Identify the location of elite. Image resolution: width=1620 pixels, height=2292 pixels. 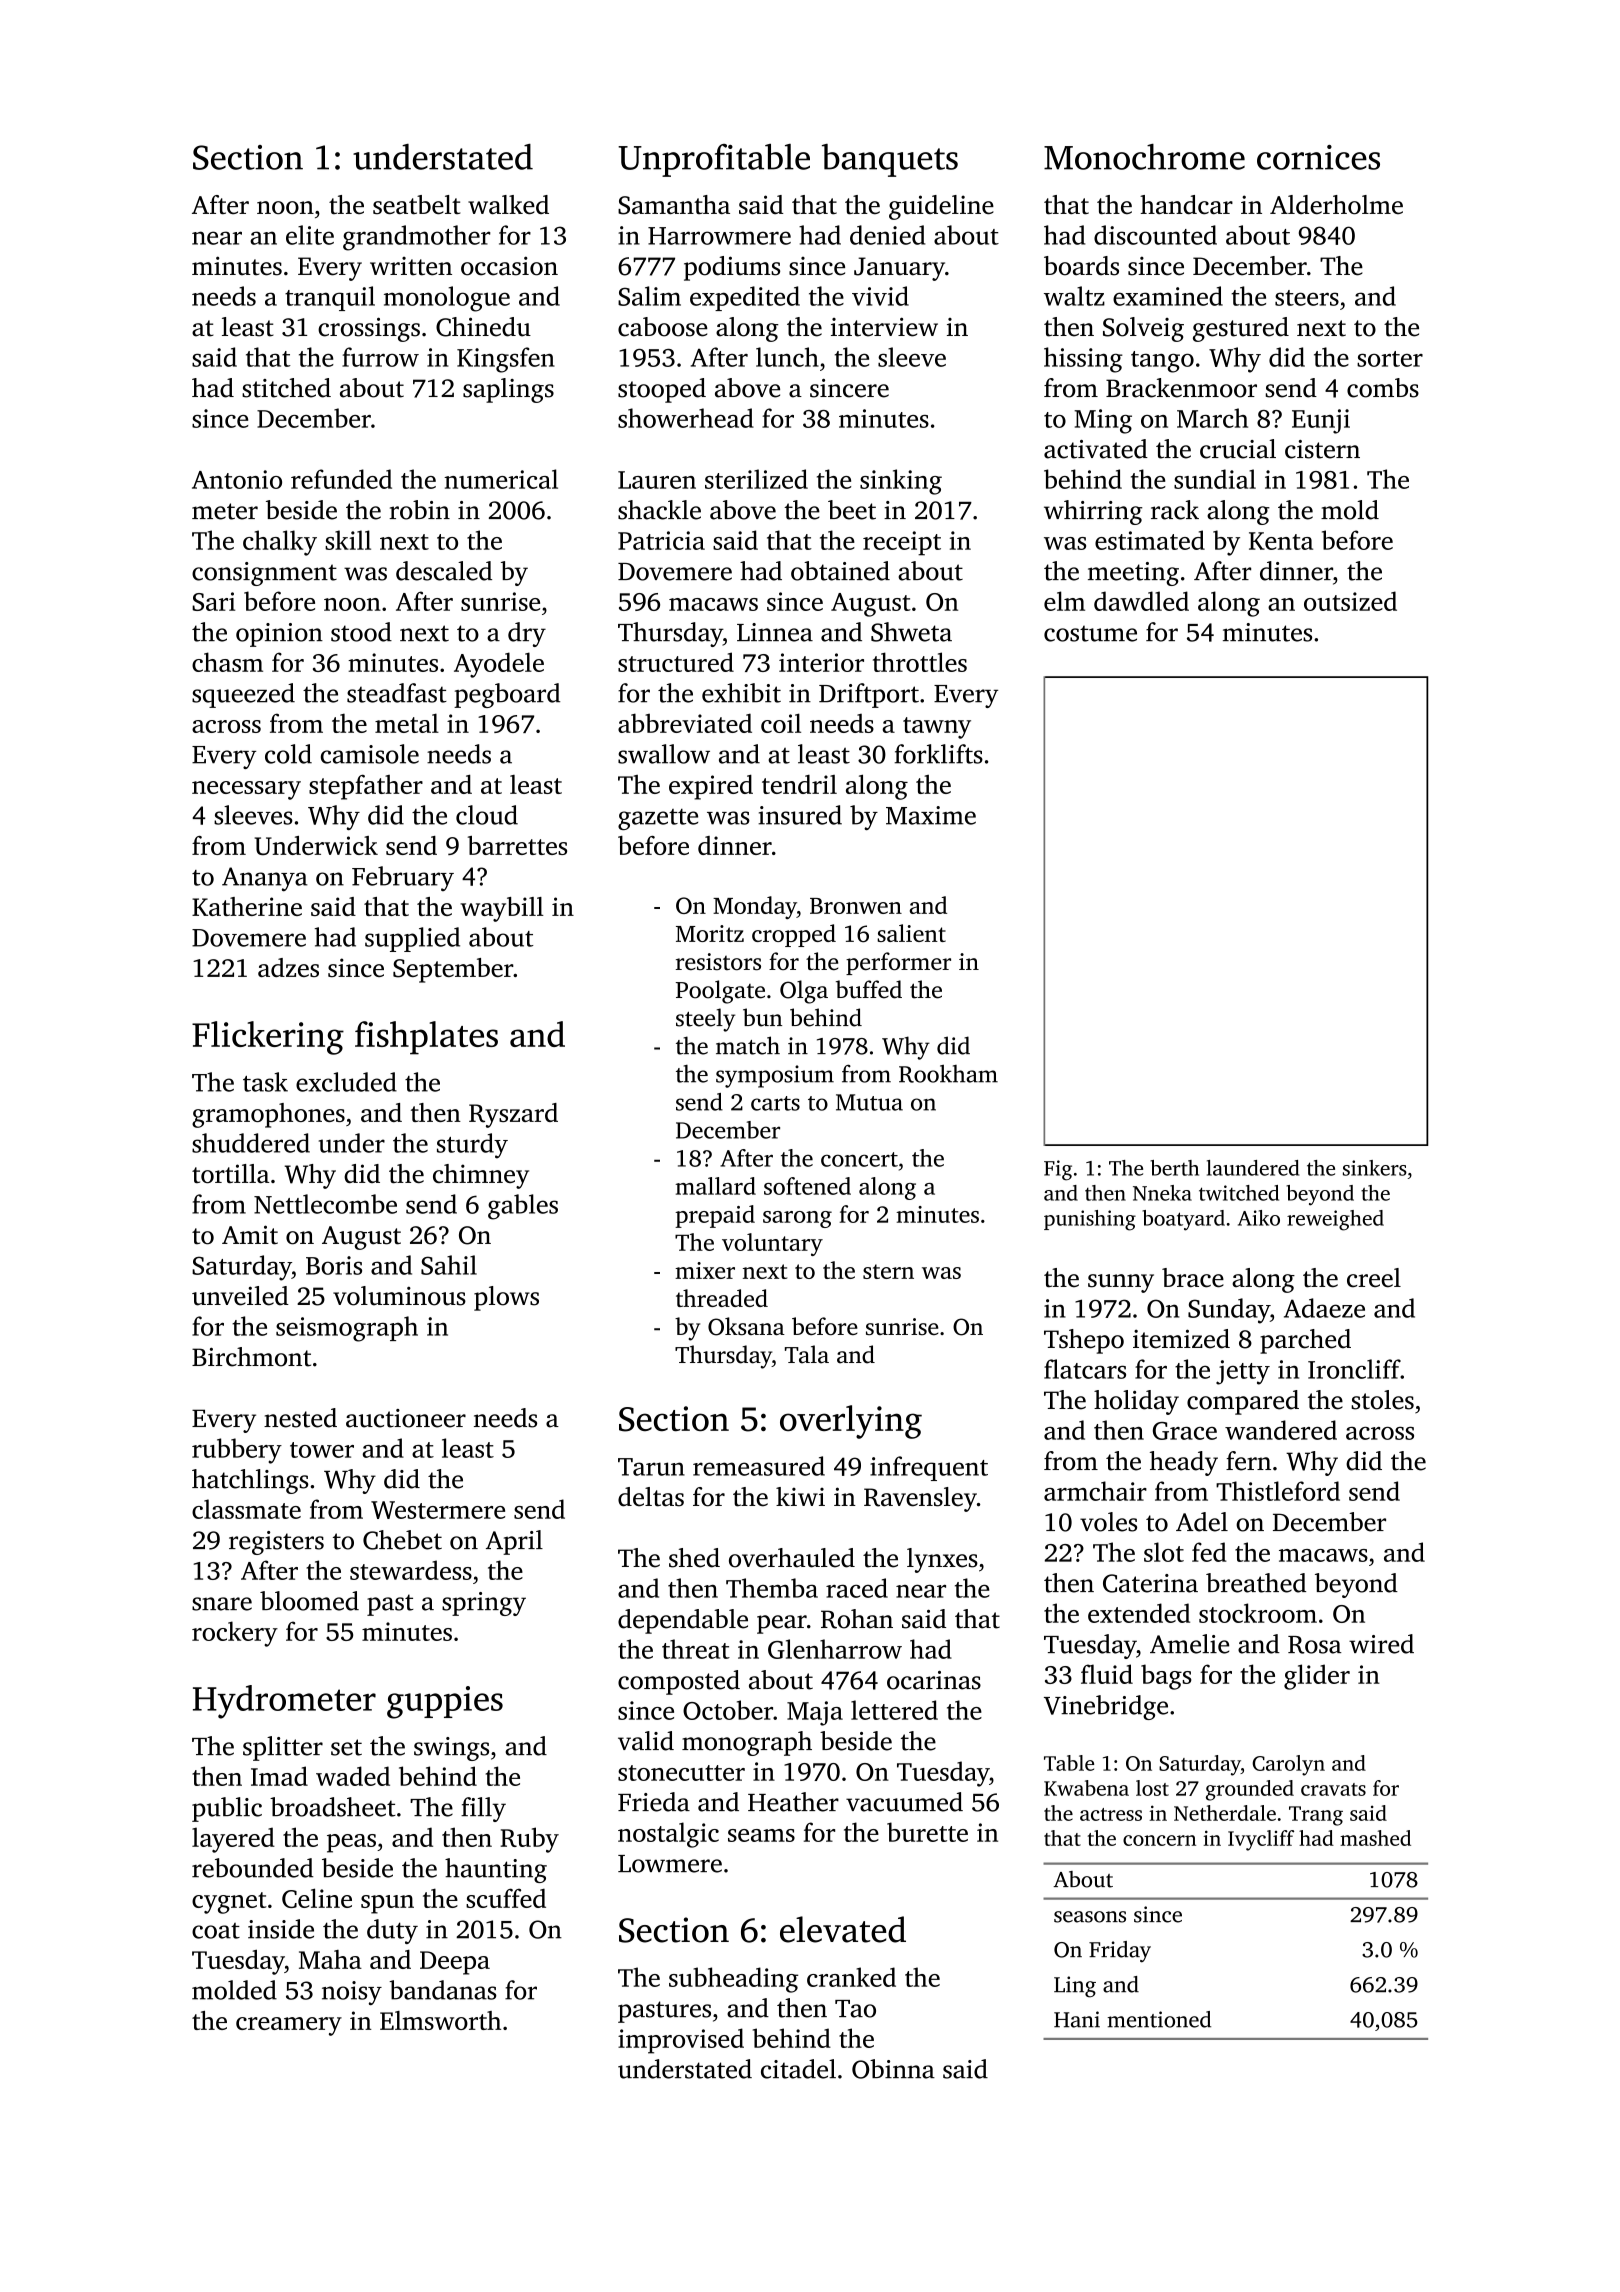
(310, 235).
